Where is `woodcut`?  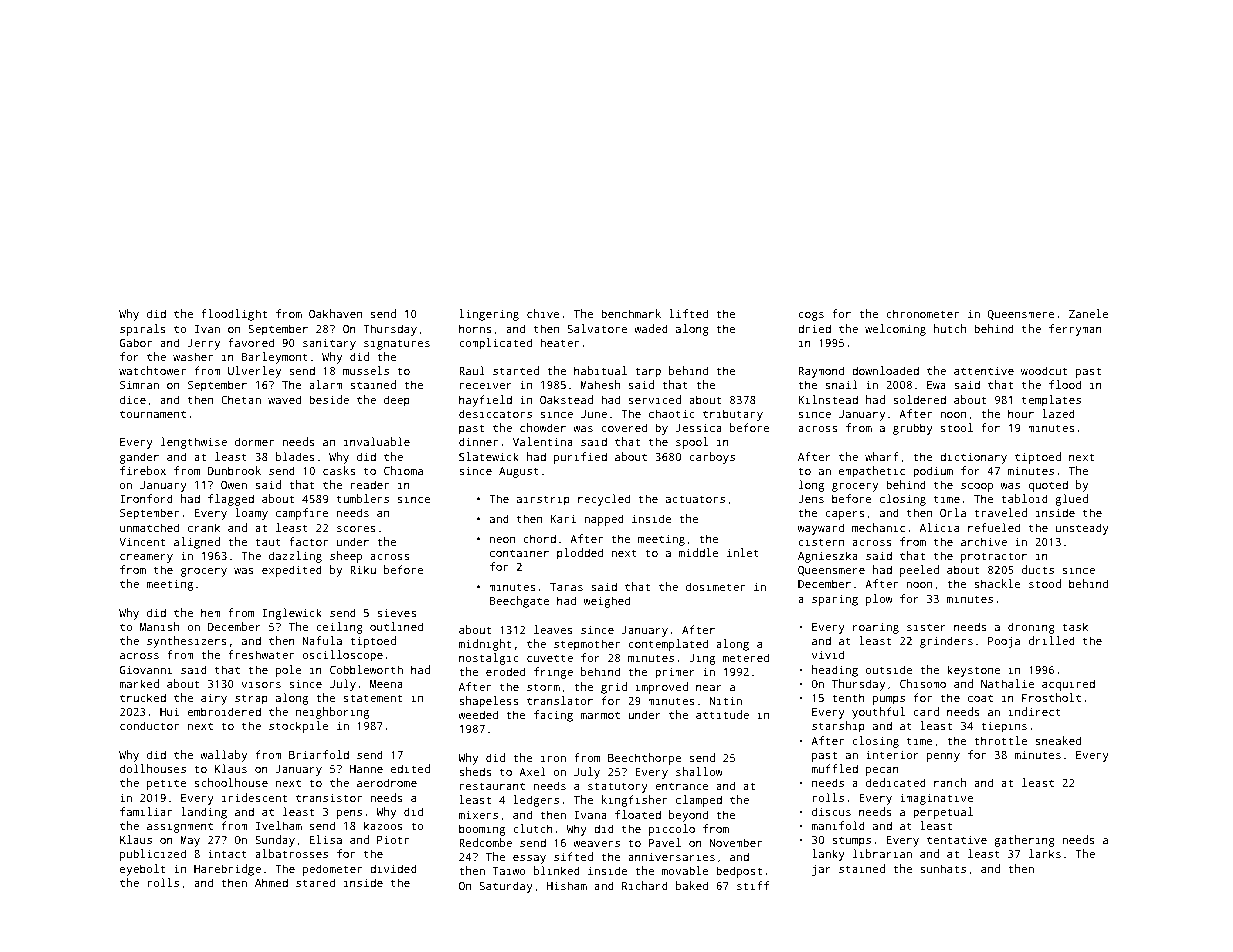 woodcut is located at coordinates (1044, 370).
